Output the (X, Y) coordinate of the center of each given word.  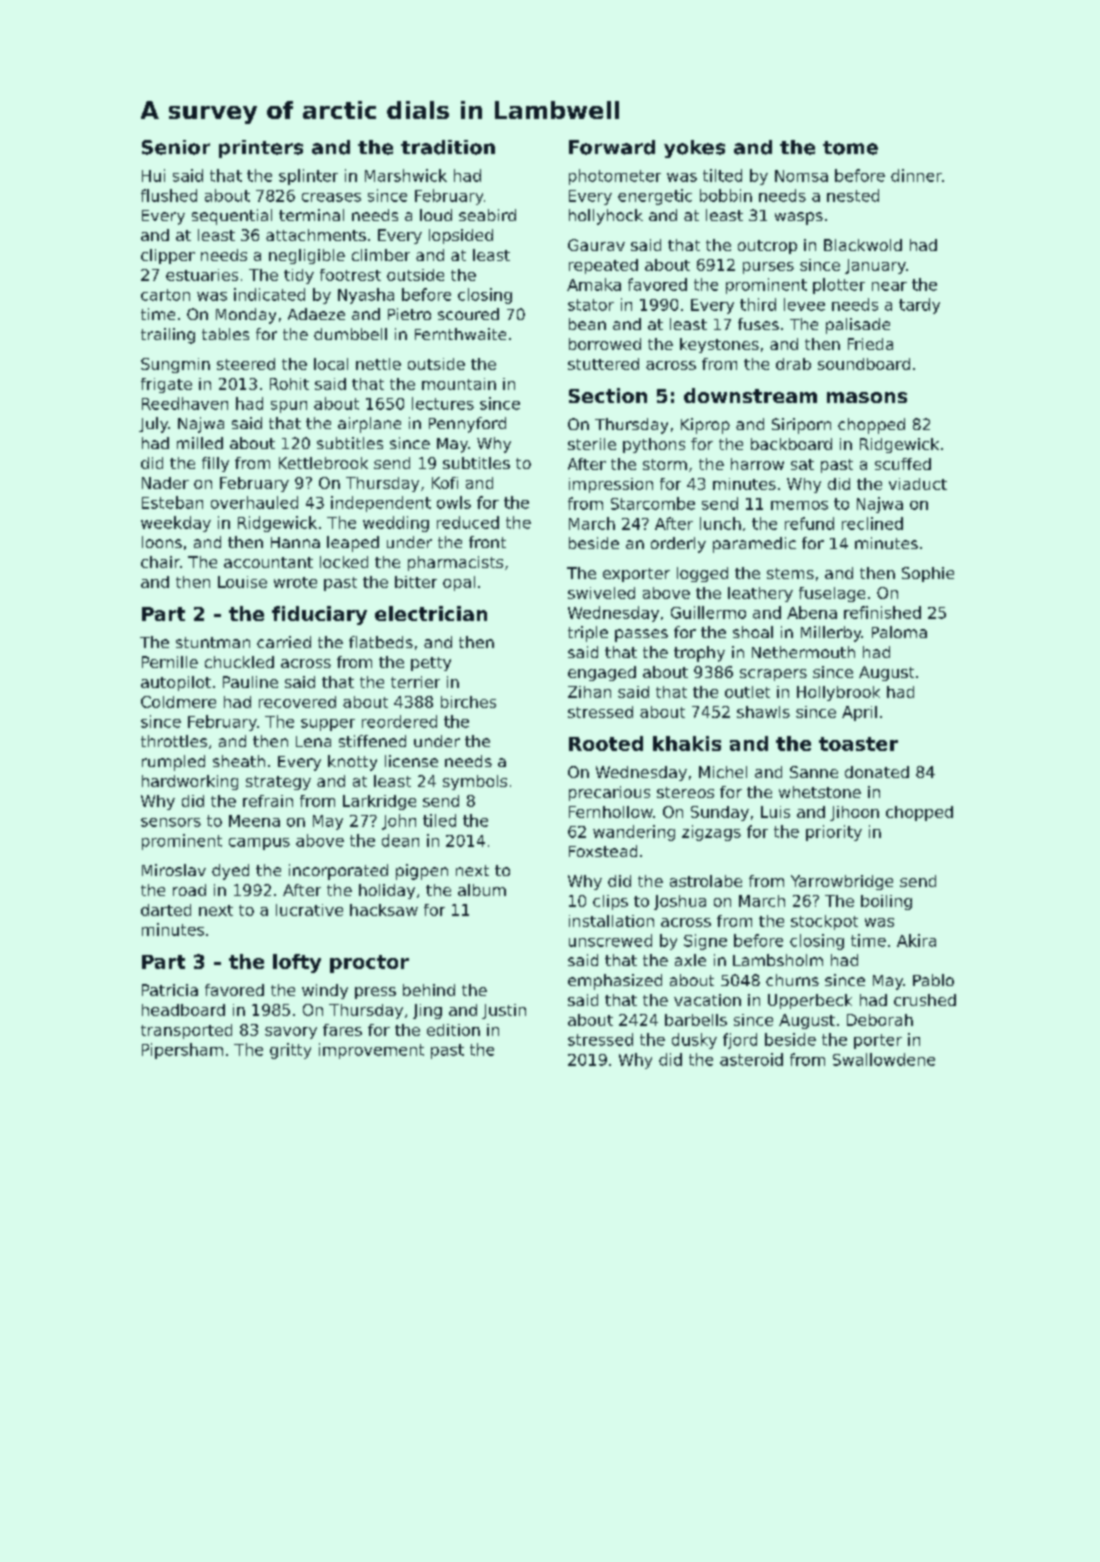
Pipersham (182, 1051)
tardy (919, 306)
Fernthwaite (460, 334)
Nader (165, 483)
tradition (448, 147)
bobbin (726, 195)
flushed (169, 195)
